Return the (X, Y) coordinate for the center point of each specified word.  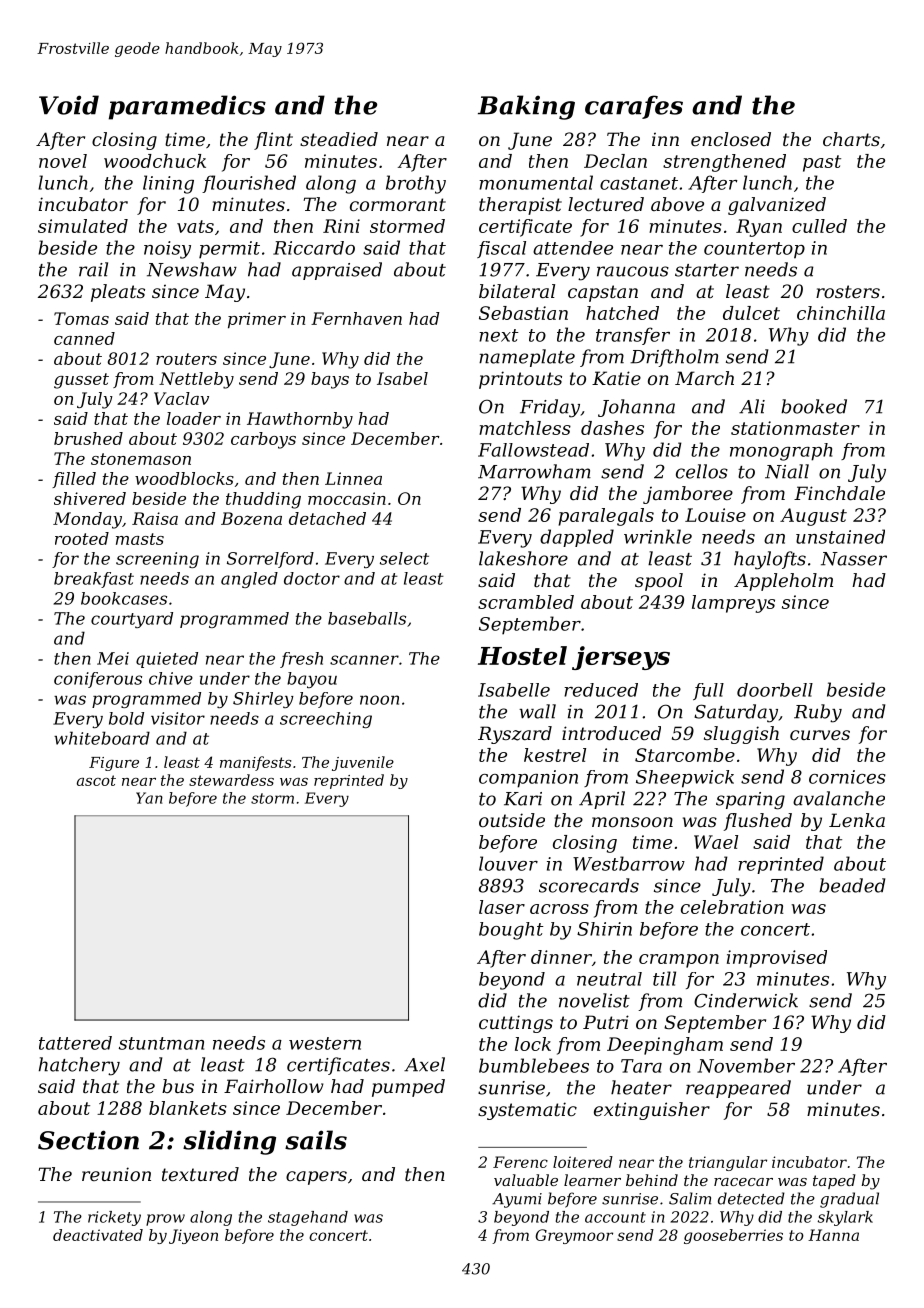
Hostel (522, 655)
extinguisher (652, 1111)
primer (257, 320)
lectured (606, 204)
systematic (527, 1111)
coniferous (98, 680)
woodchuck (155, 161)
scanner (364, 660)
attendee (573, 248)
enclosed (731, 139)
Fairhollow (274, 1086)
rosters (848, 291)
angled (249, 580)
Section (88, 1140)
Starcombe (685, 755)
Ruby (818, 713)
